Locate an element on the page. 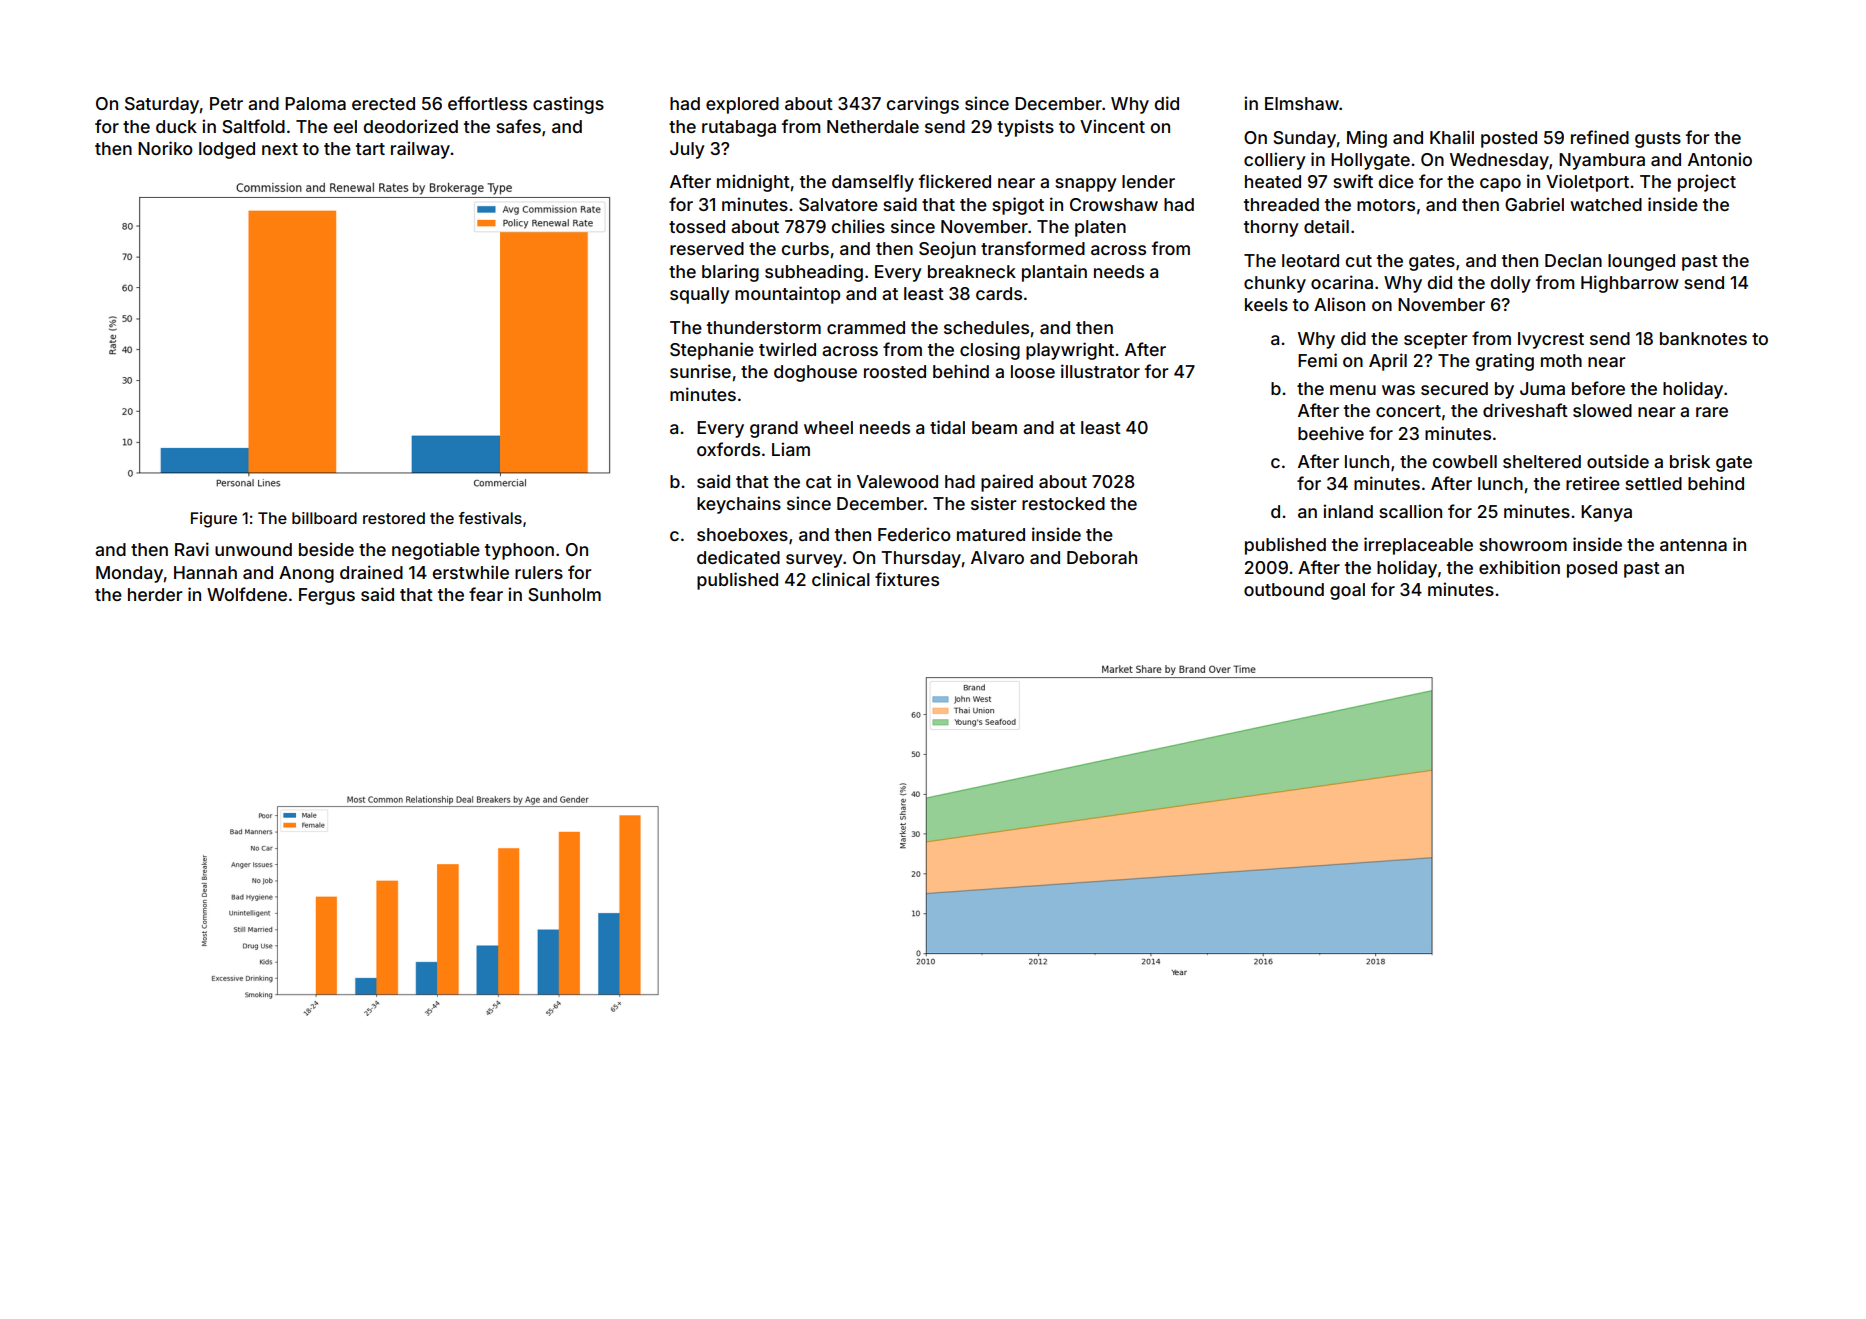 The height and width of the page is (1319, 1866). cowbell is located at coordinates (1465, 461).
